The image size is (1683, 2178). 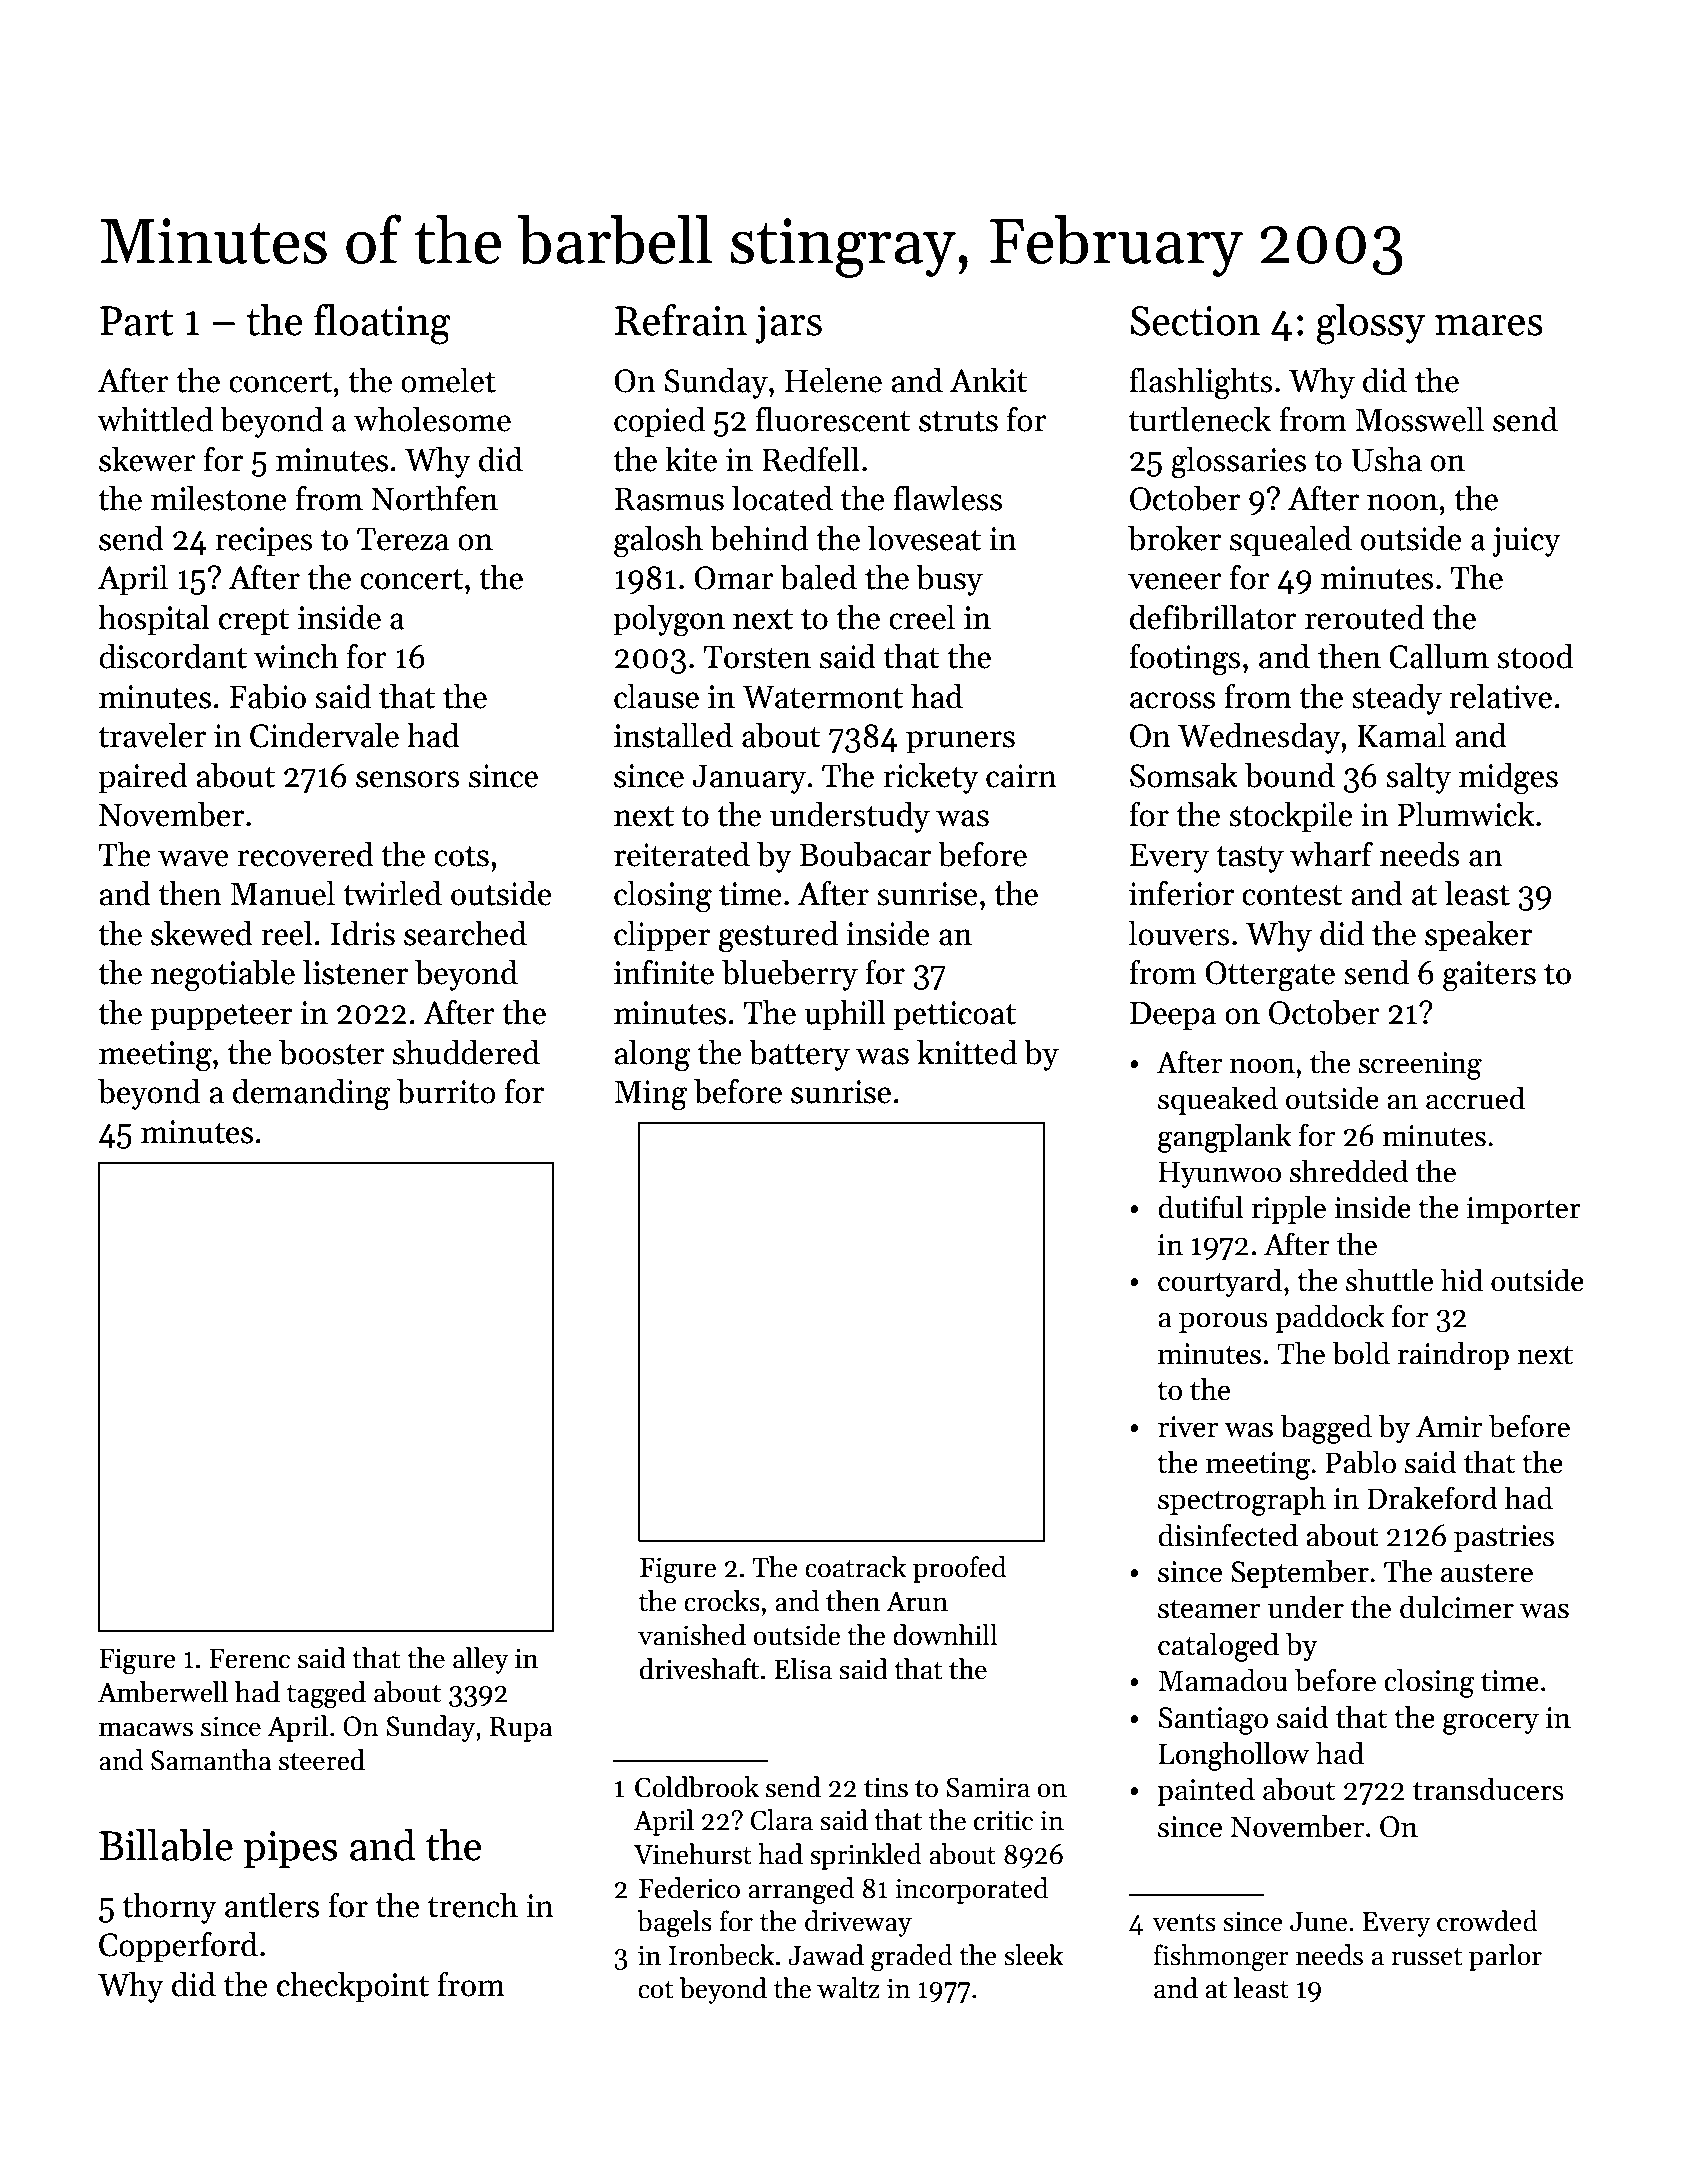 I want to click on jars, so click(x=788, y=325).
